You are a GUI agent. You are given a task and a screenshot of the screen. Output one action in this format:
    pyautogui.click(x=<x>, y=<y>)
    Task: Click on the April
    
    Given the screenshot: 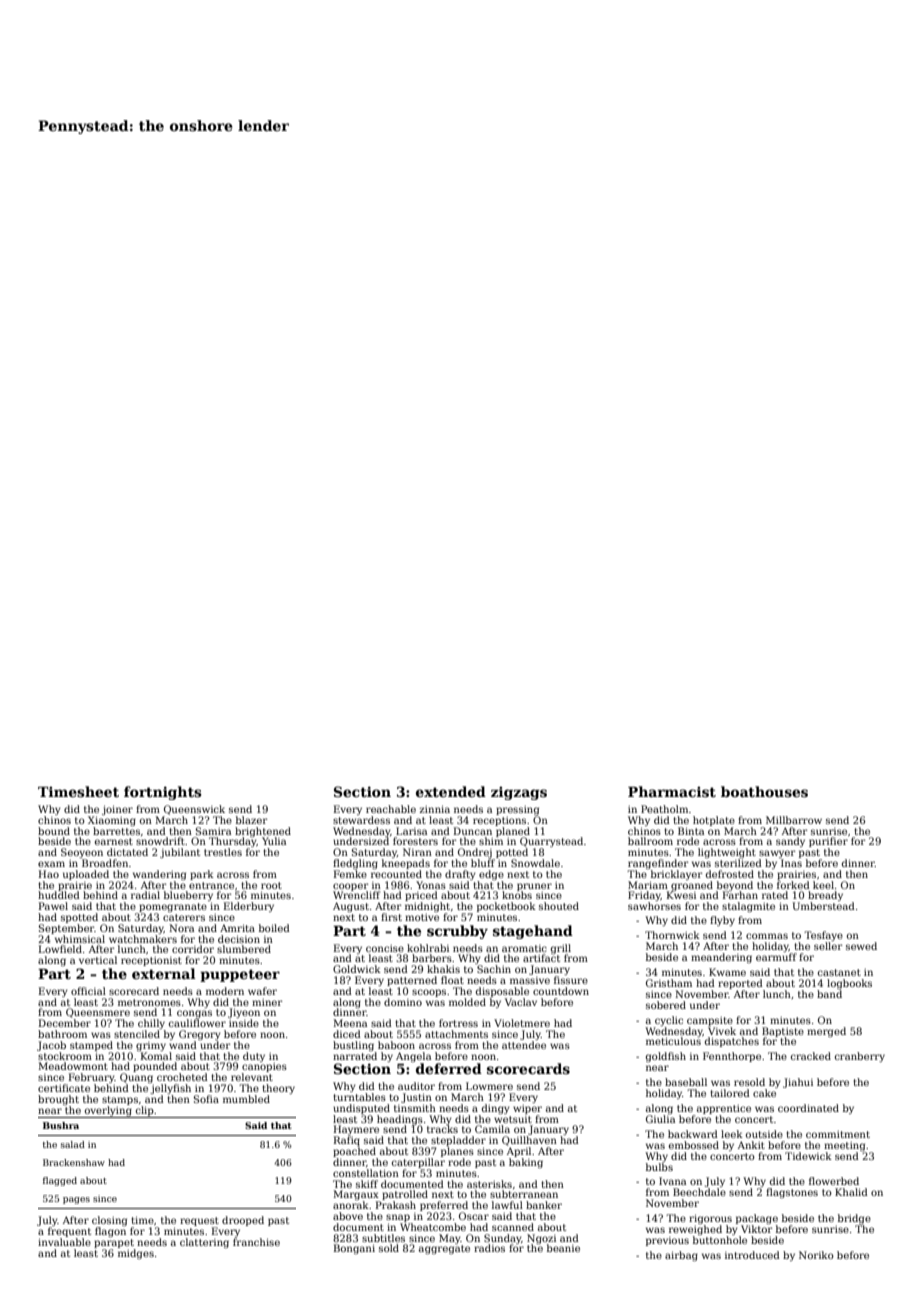 What is the action you would take?
    pyautogui.click(x=519, y=1152)
